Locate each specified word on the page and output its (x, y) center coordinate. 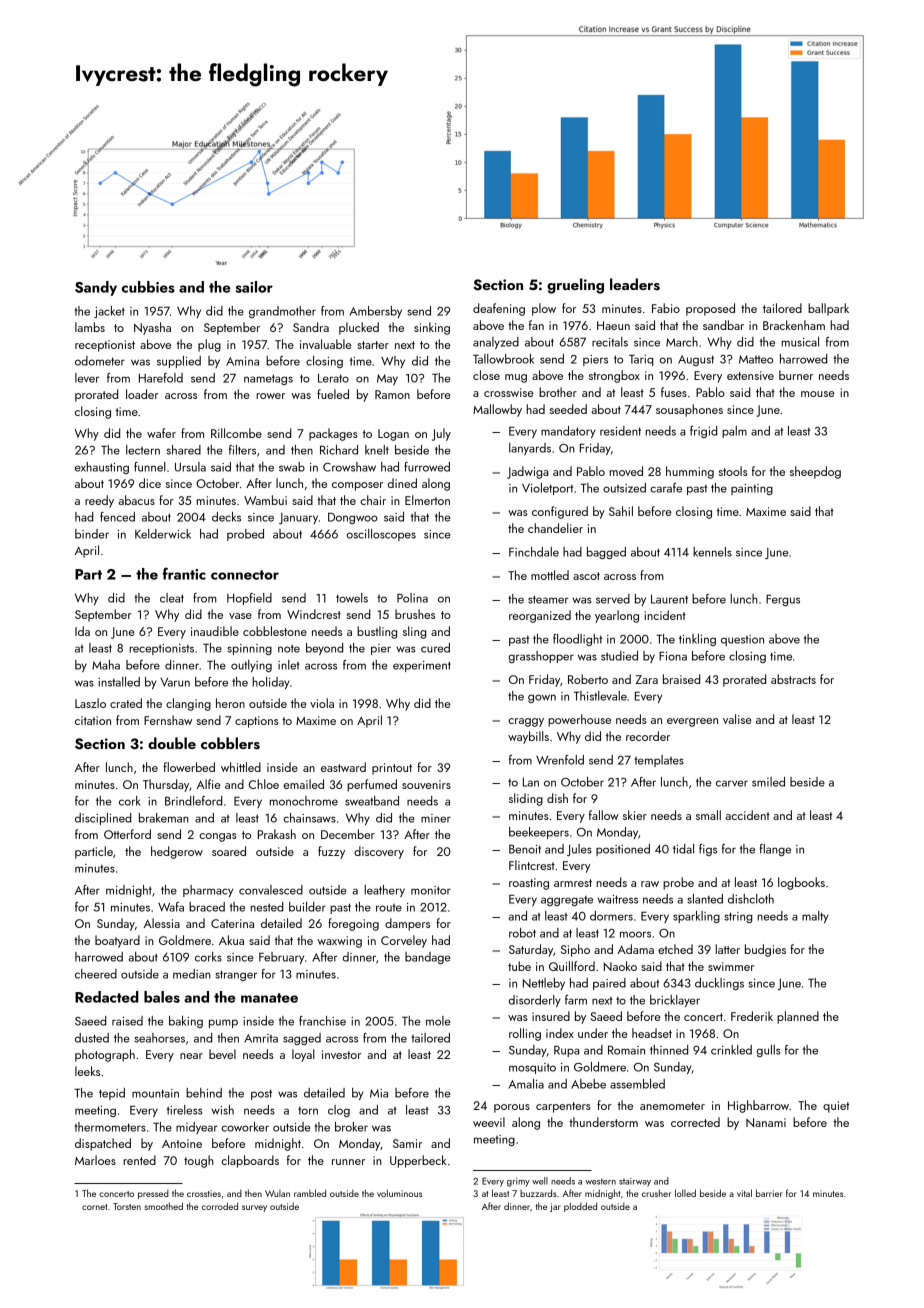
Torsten (127, 1206)
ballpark (828, 309)
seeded (568, 409)
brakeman (164, 818)
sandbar (723, 325)
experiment (422, 666)
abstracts (793, 679)
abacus (136, 500)
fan (536, 325)
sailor (254, 287)
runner (348, 1162)
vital (744, 1193)
